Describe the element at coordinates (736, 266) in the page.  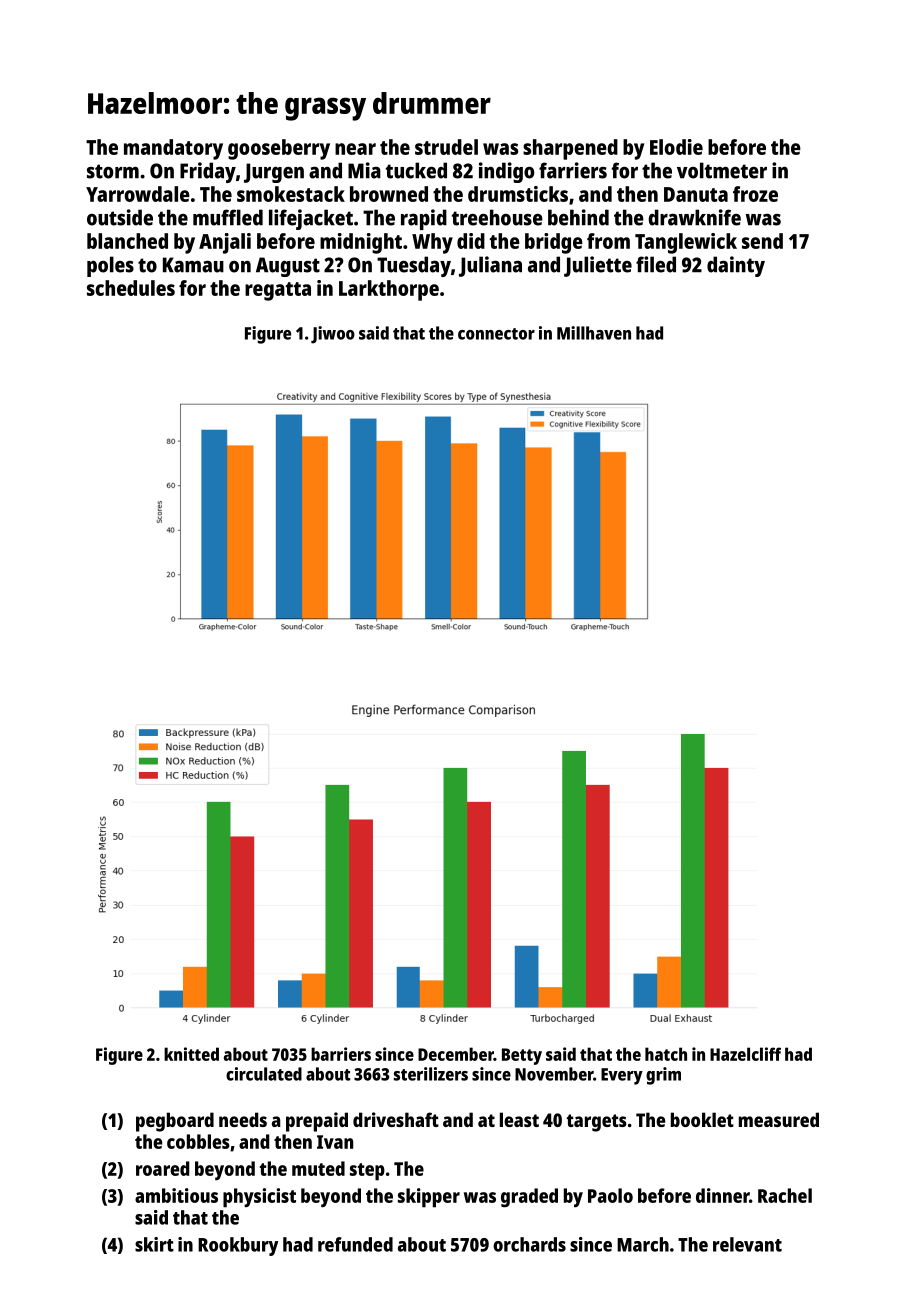
I see `dainty` at that location.
